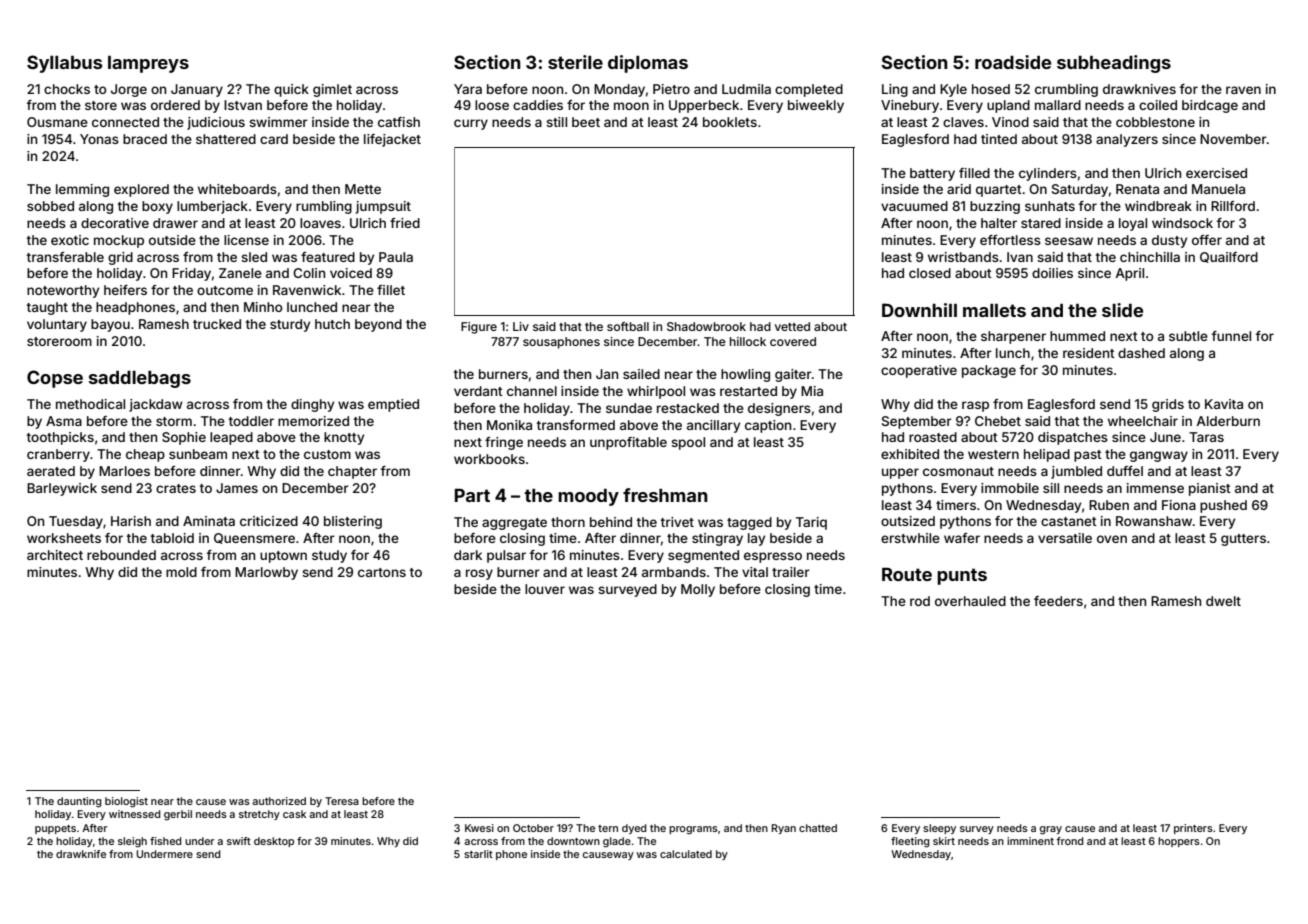 This page has height=924, width=1308. I want to click on Syllabus, so click(64, 64).
